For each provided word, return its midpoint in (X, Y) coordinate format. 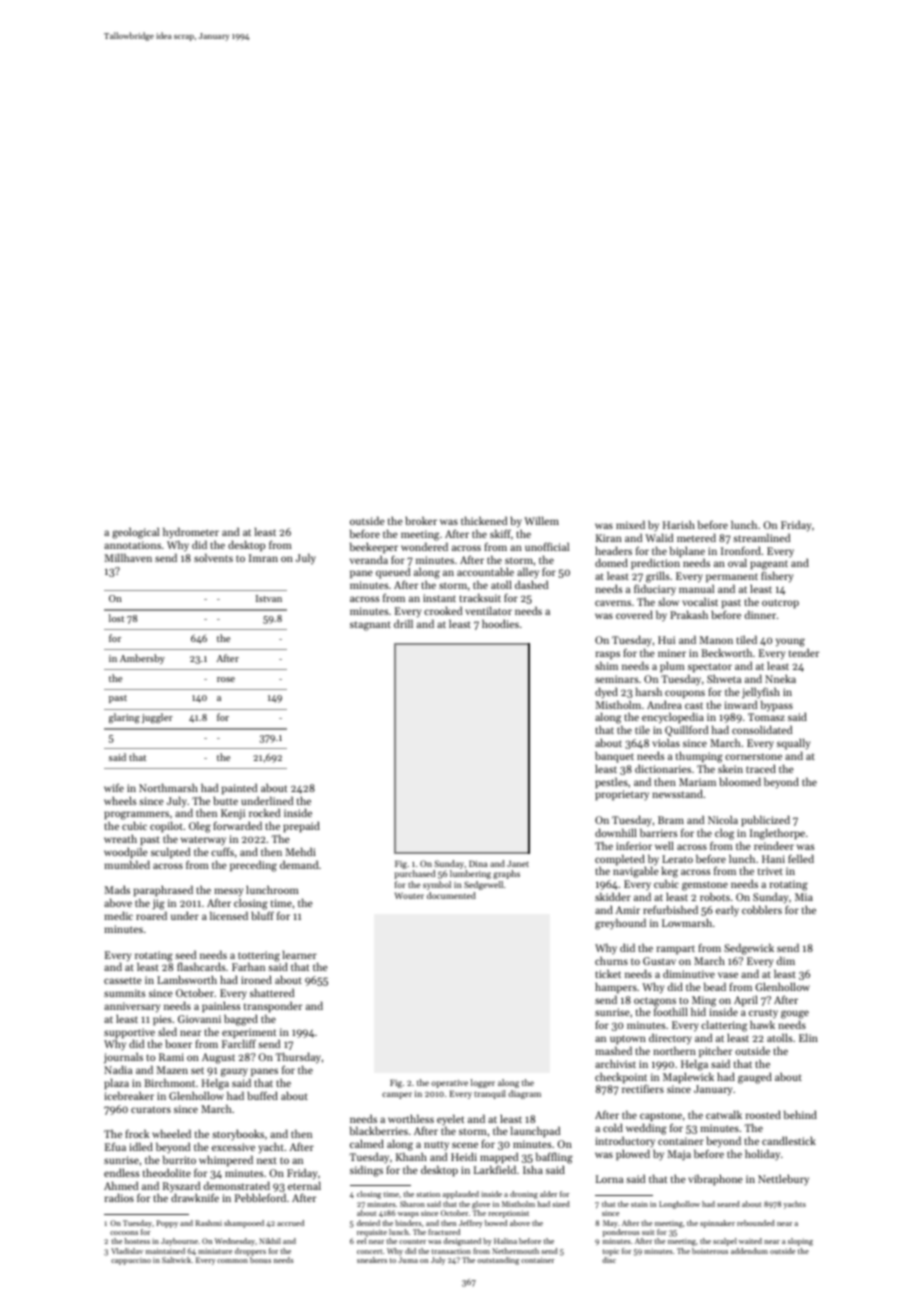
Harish (679, 525)
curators (151, 1109)
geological (135, 533)
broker (421, 520)
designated (462, 1242)
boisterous (710, 1251)
